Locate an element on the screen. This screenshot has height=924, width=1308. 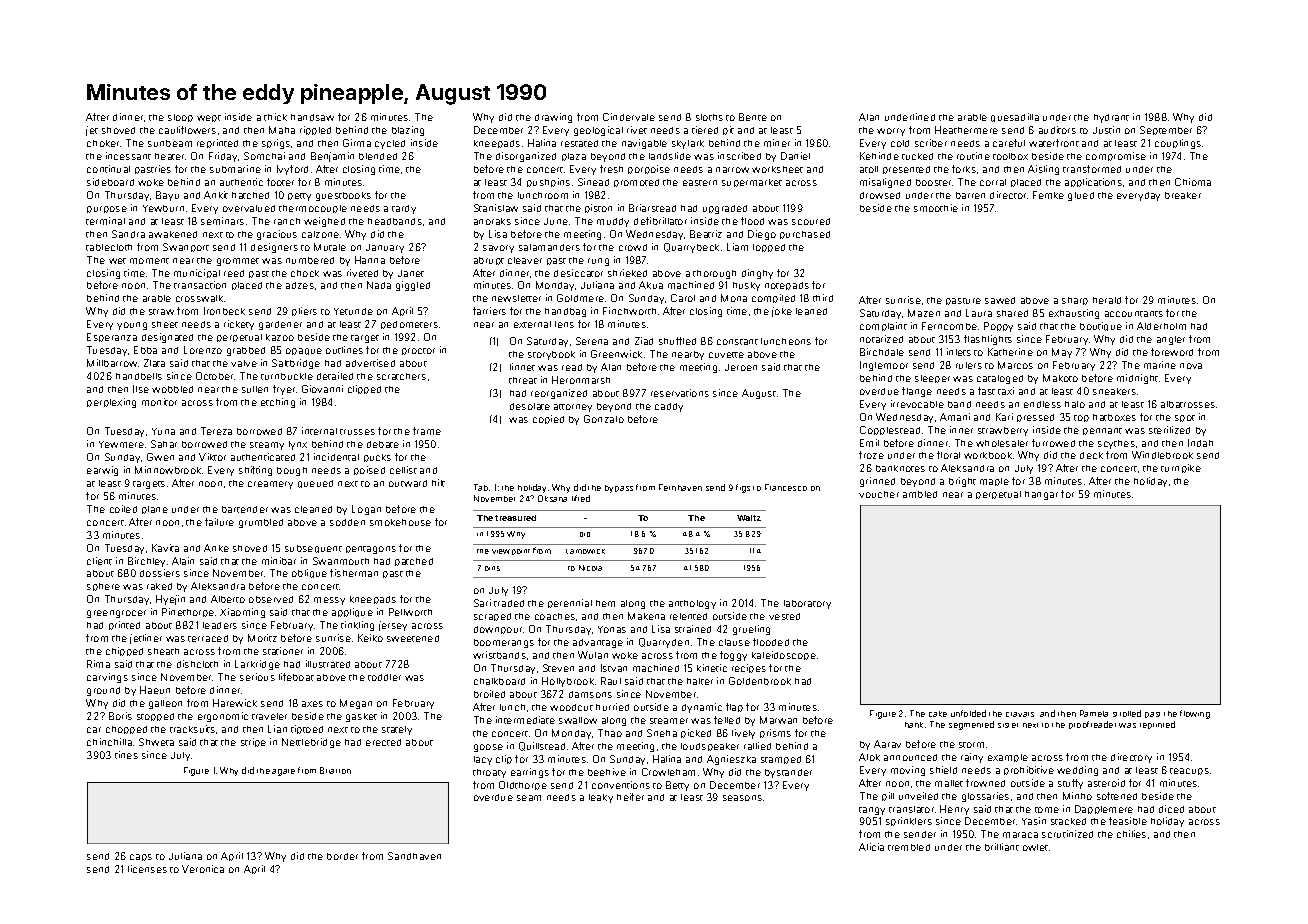
Alberto is located at coordinates (228, 599).
